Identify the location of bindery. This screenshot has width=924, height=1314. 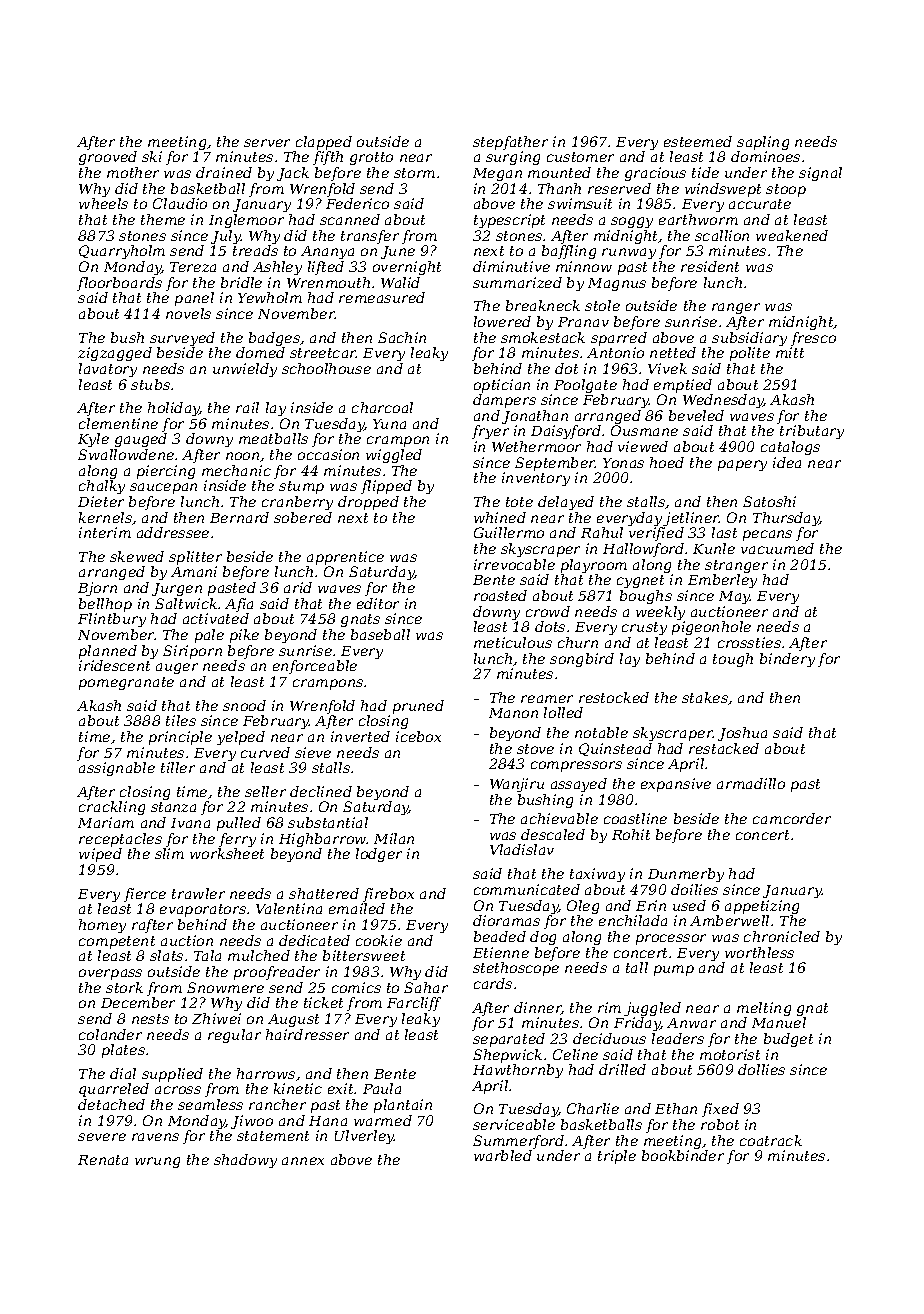
(787, 660).
